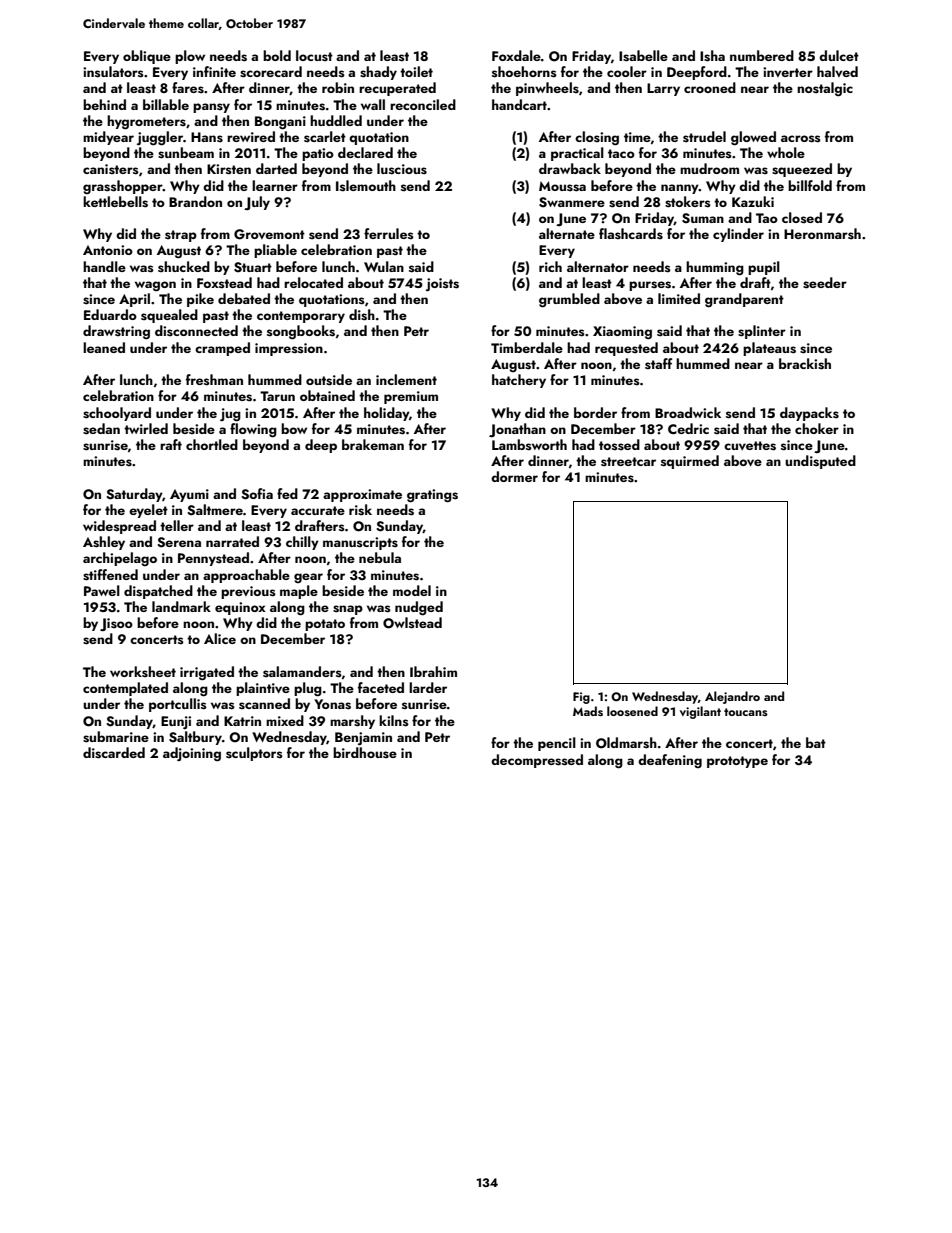 The image size is (952, 1233). Describe the element at coordinates (762, 55) in the image. I see `numbered` at that location.
